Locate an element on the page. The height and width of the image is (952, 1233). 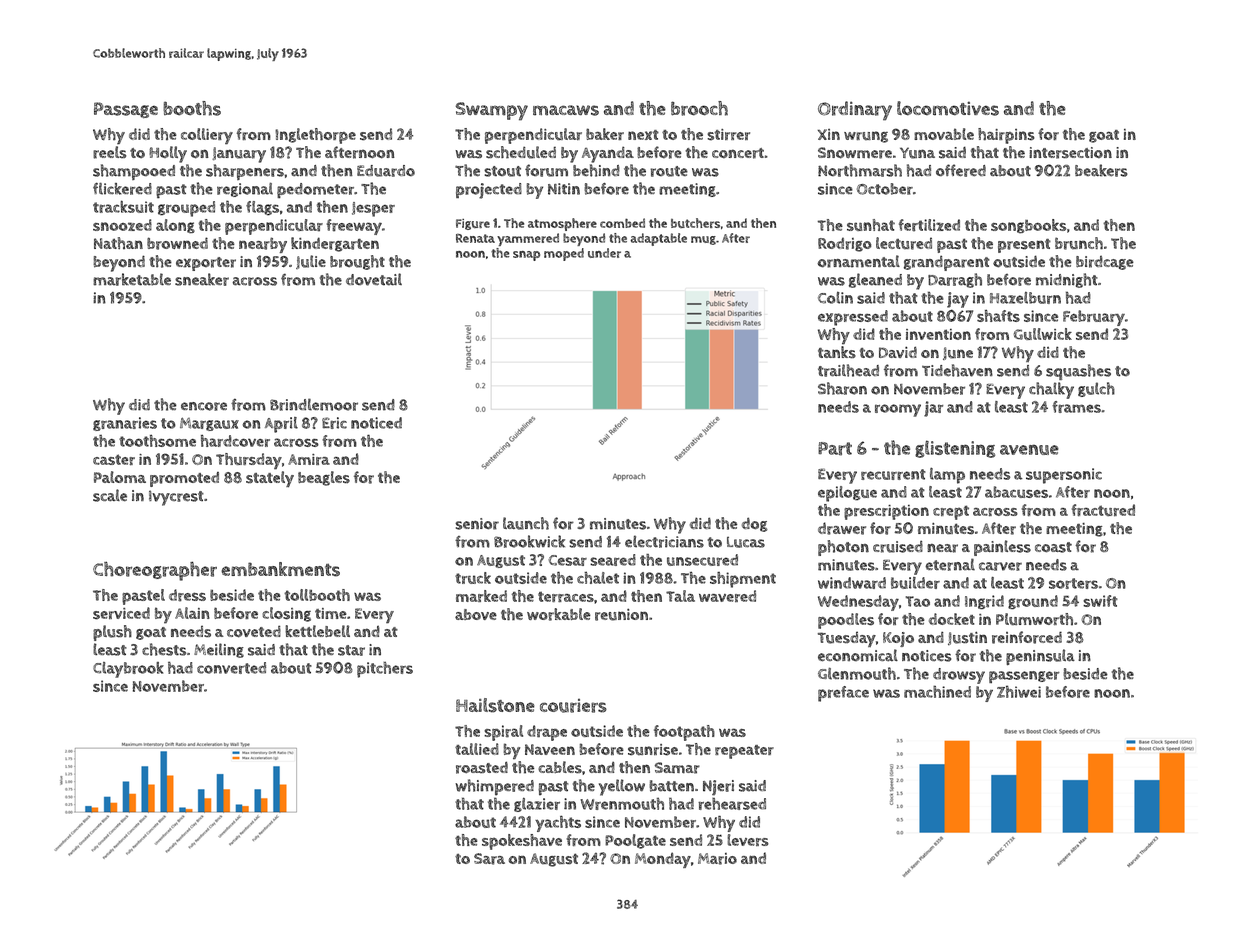
whimpered is located at coordinates (494, 787).
